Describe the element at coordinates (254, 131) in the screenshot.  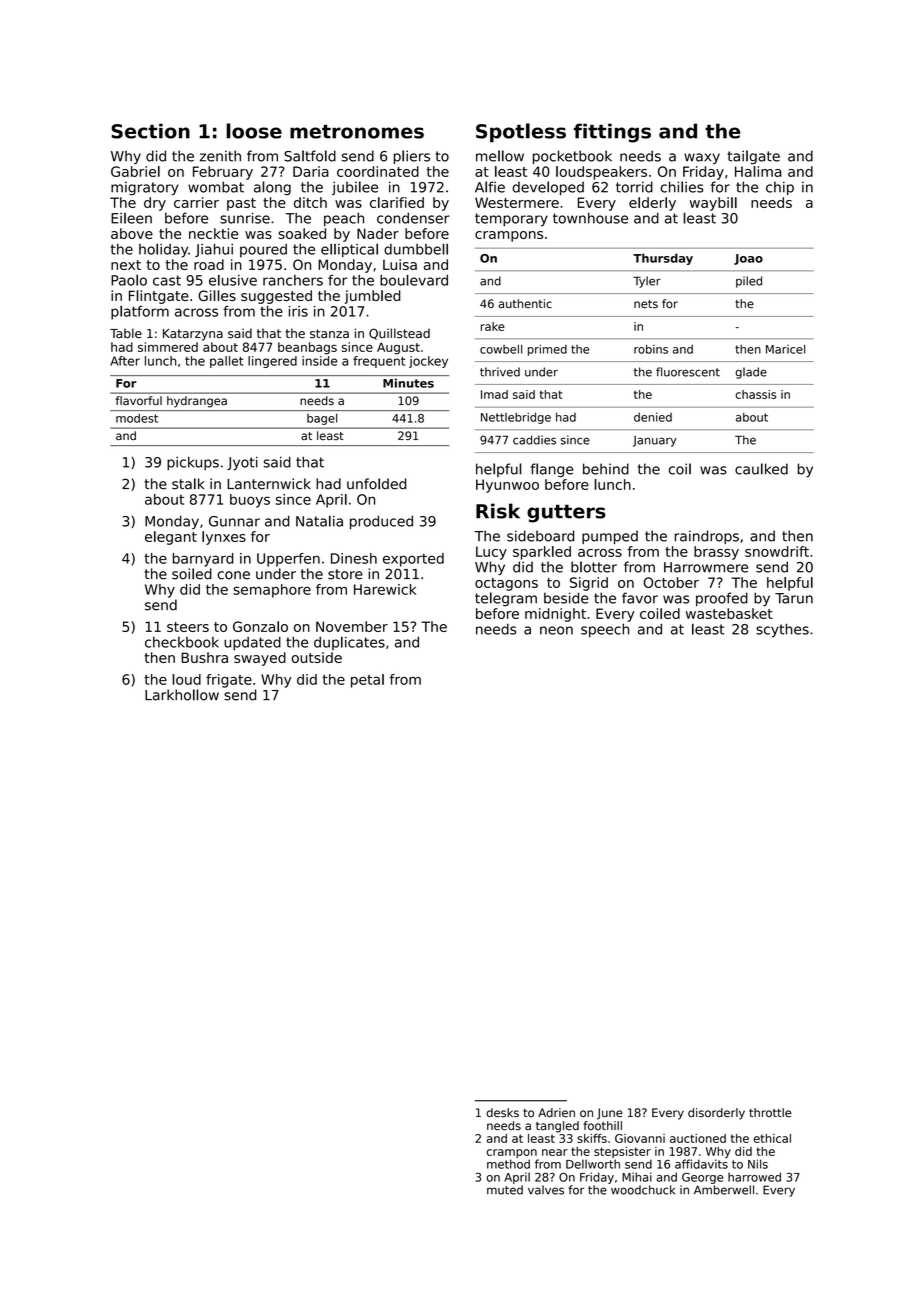
I see `loose` at that location.
